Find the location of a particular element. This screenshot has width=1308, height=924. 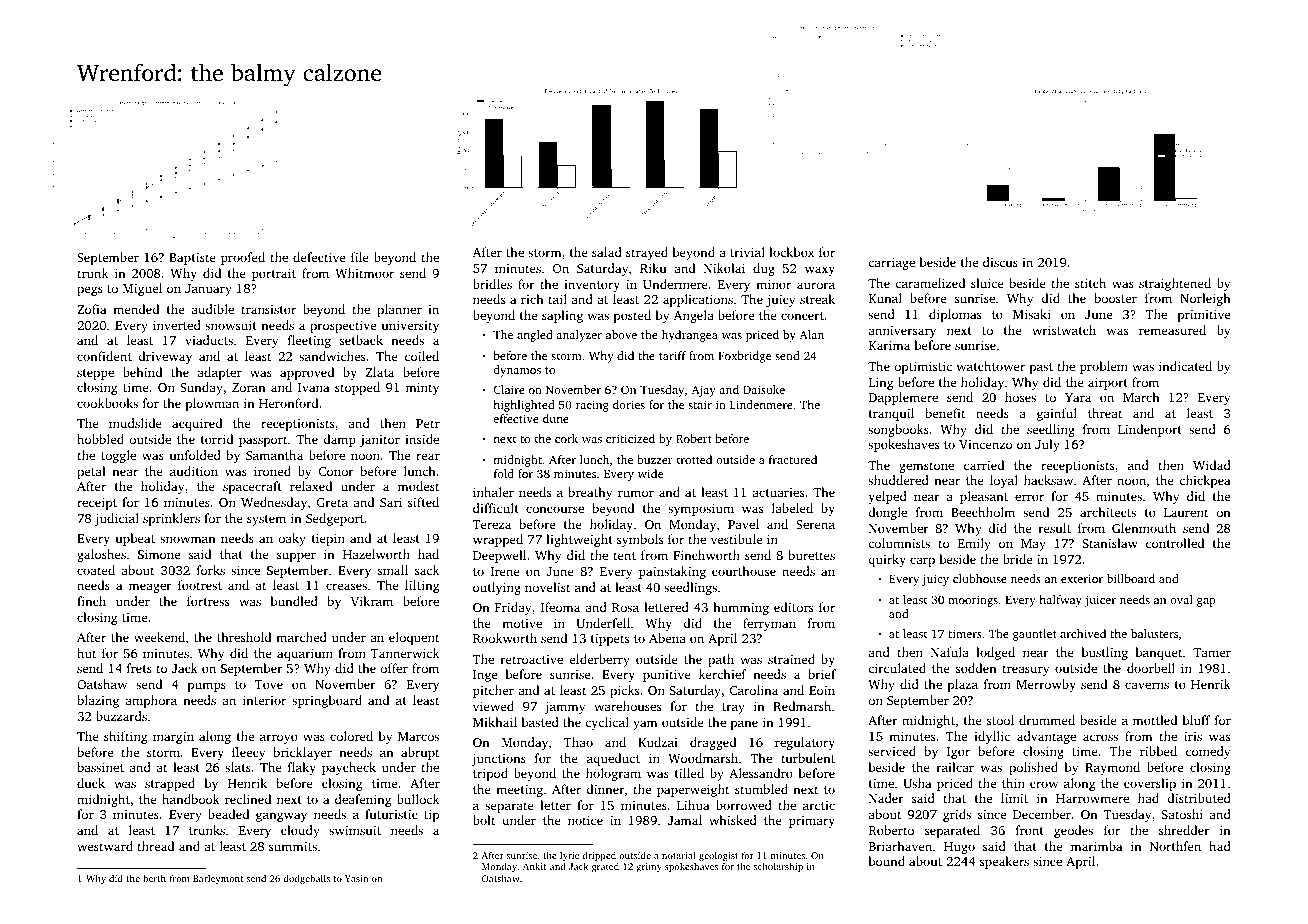

salad is located at coordinates (607, 252).
